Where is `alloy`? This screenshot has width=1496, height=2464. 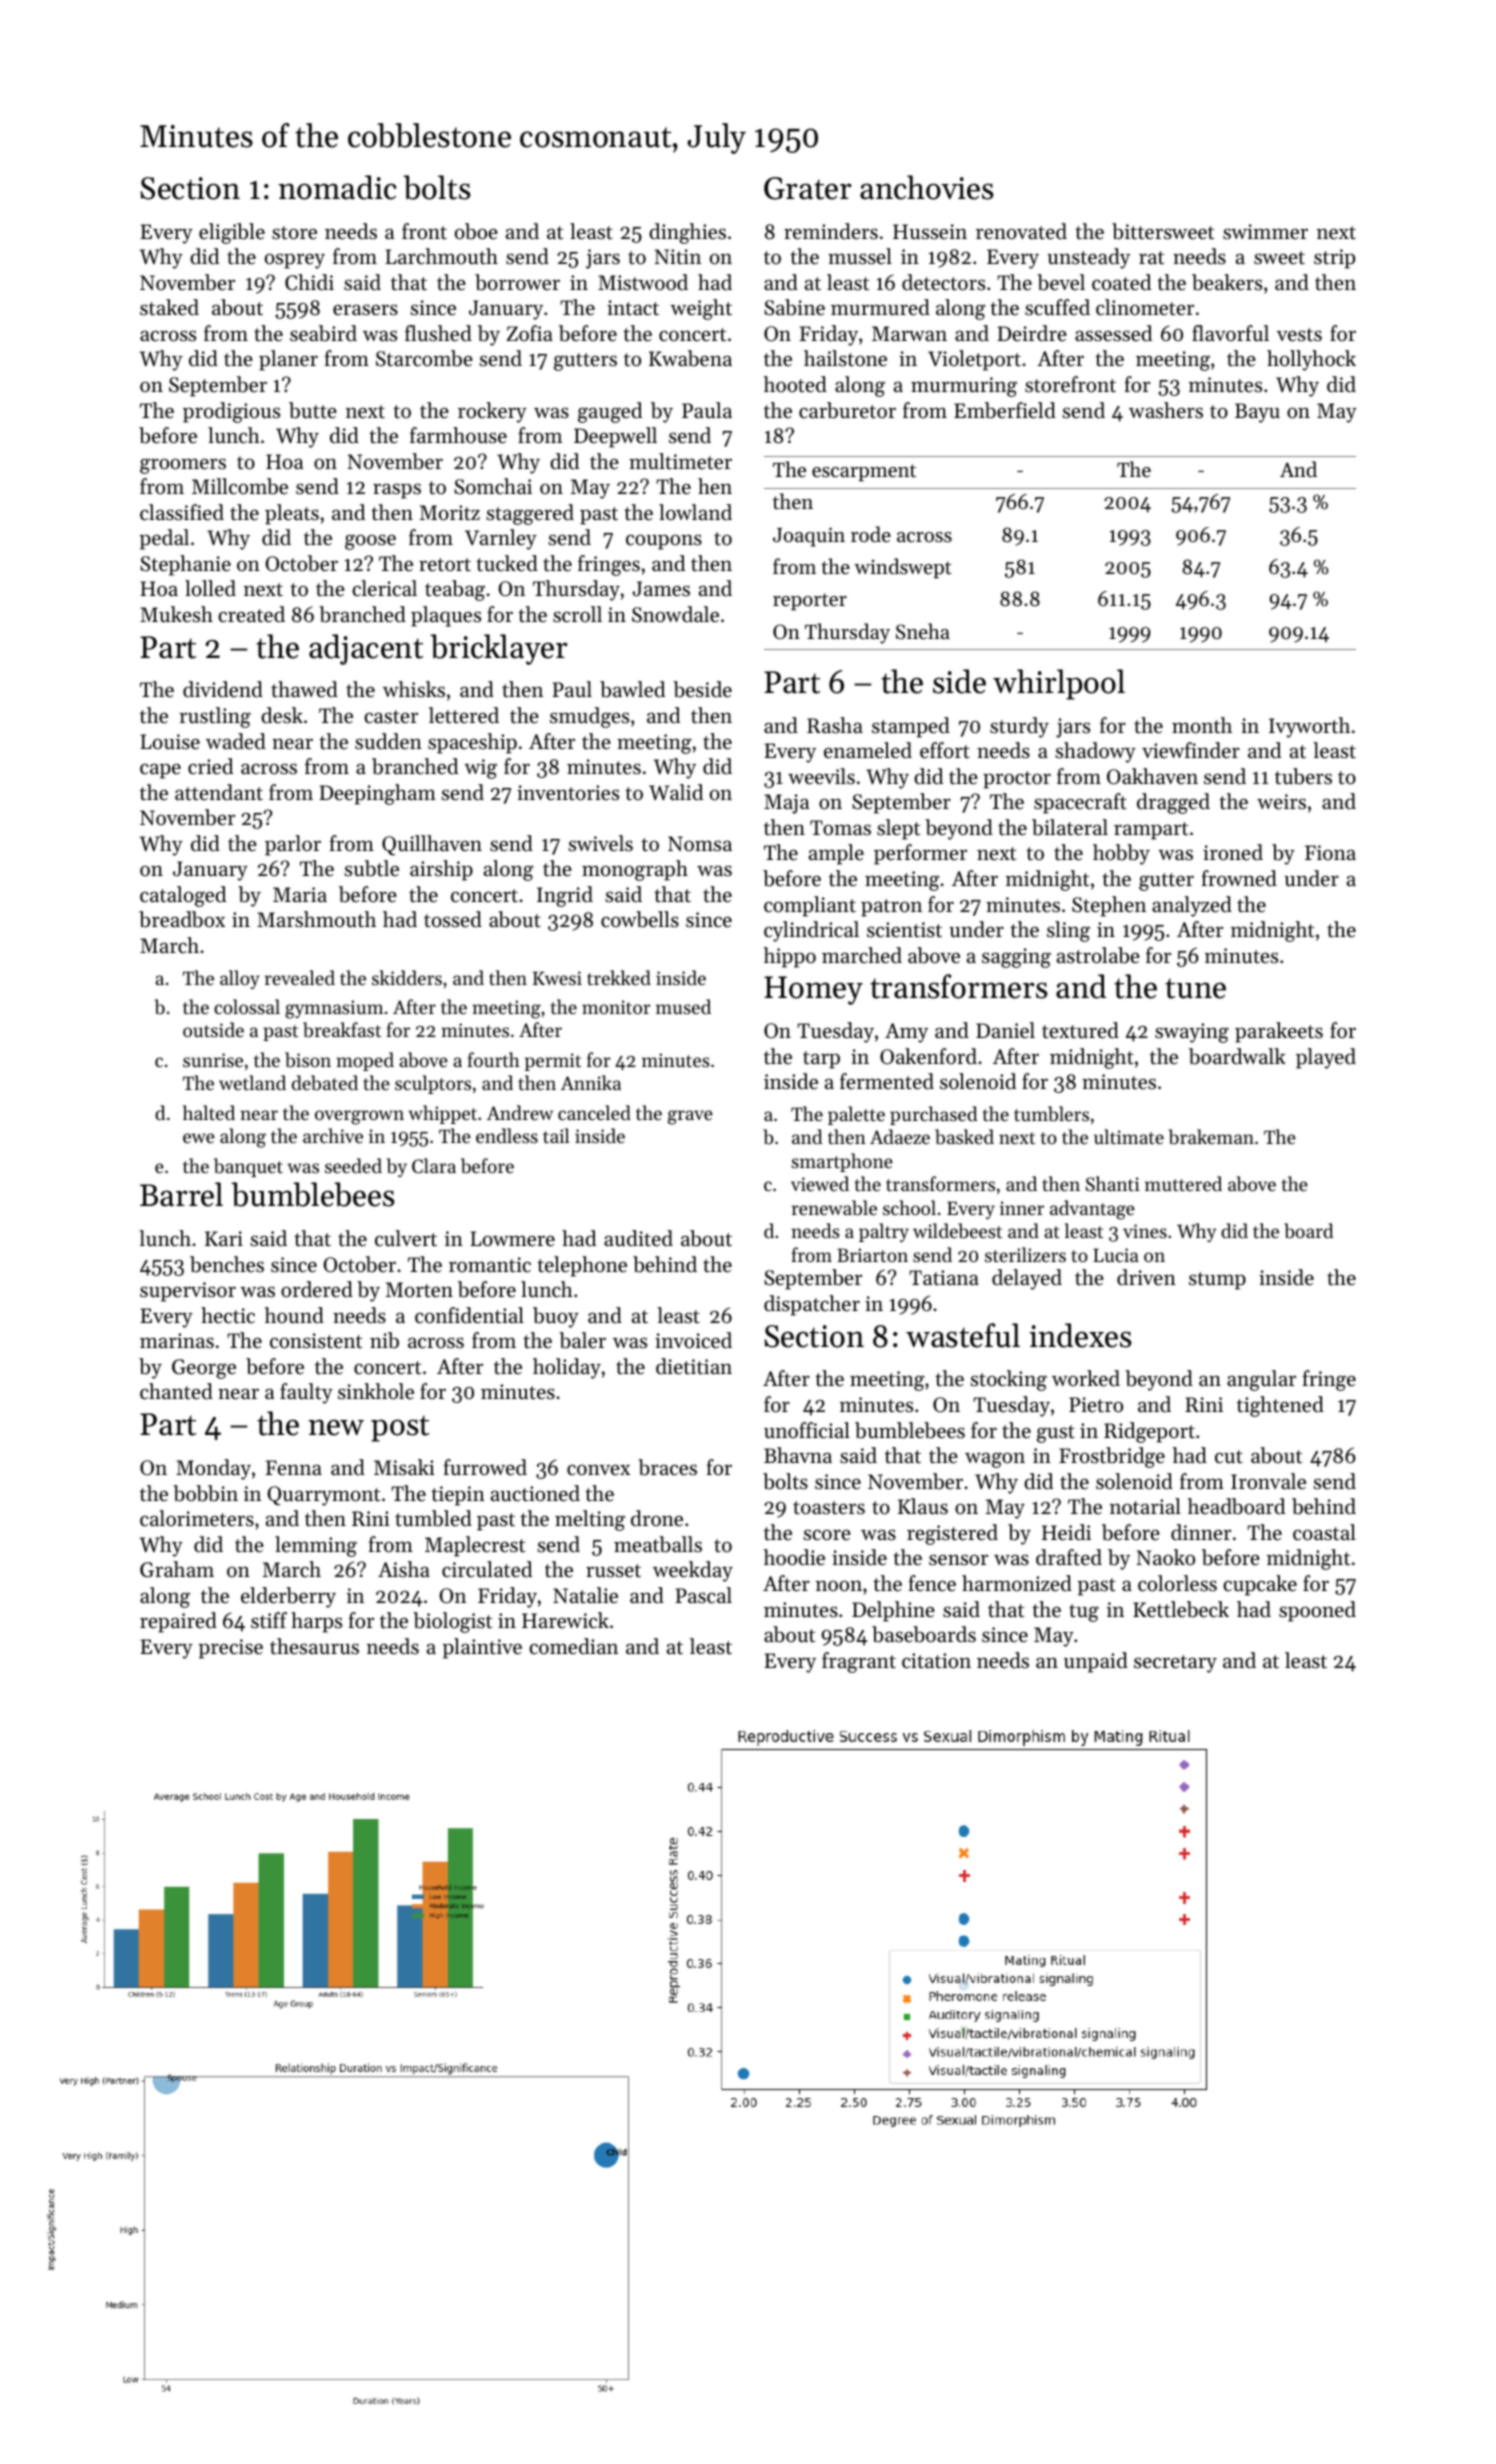 alloy is located at coordinates (240, 979).
